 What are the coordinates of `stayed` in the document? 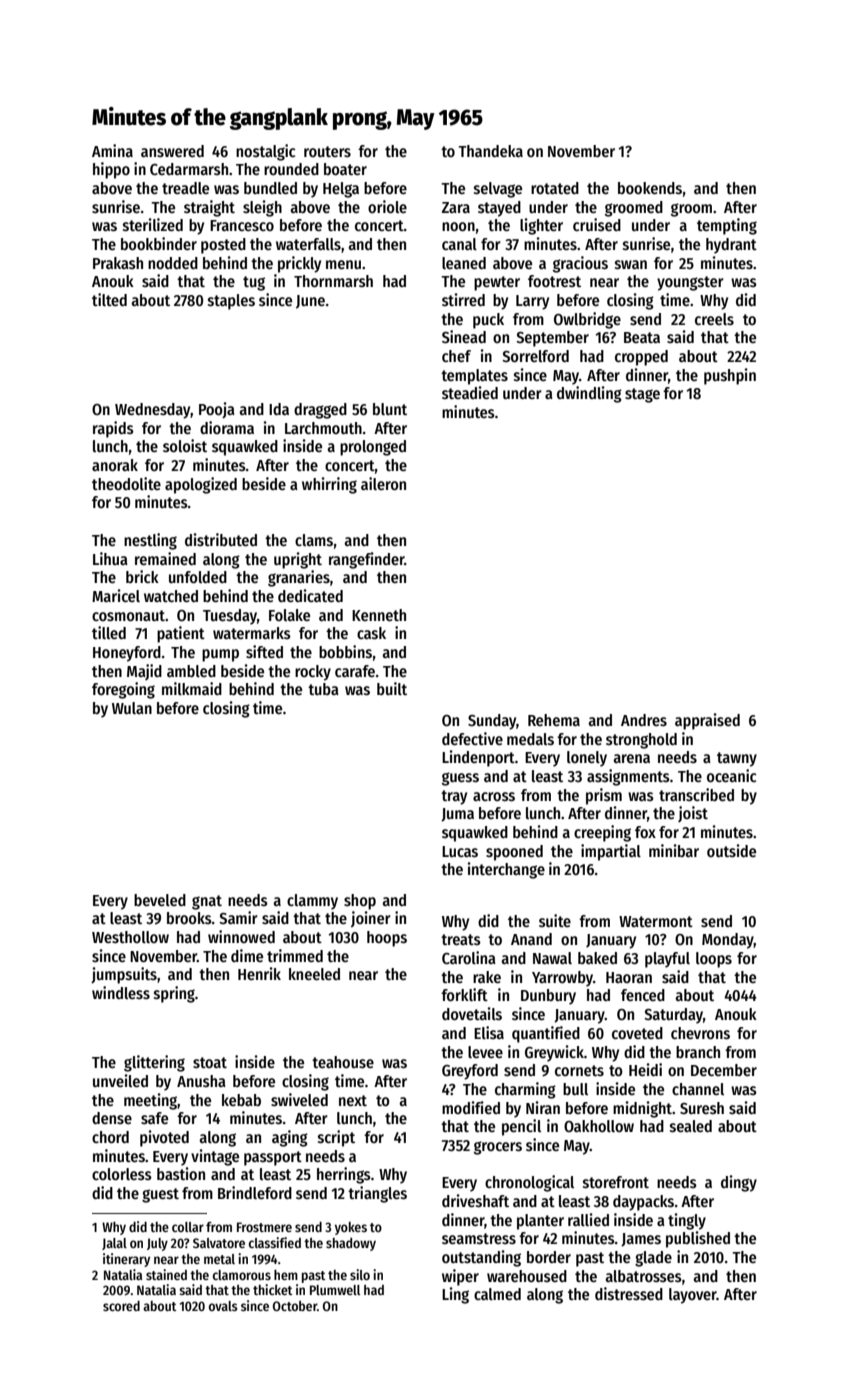 It's located at (499, 209).
